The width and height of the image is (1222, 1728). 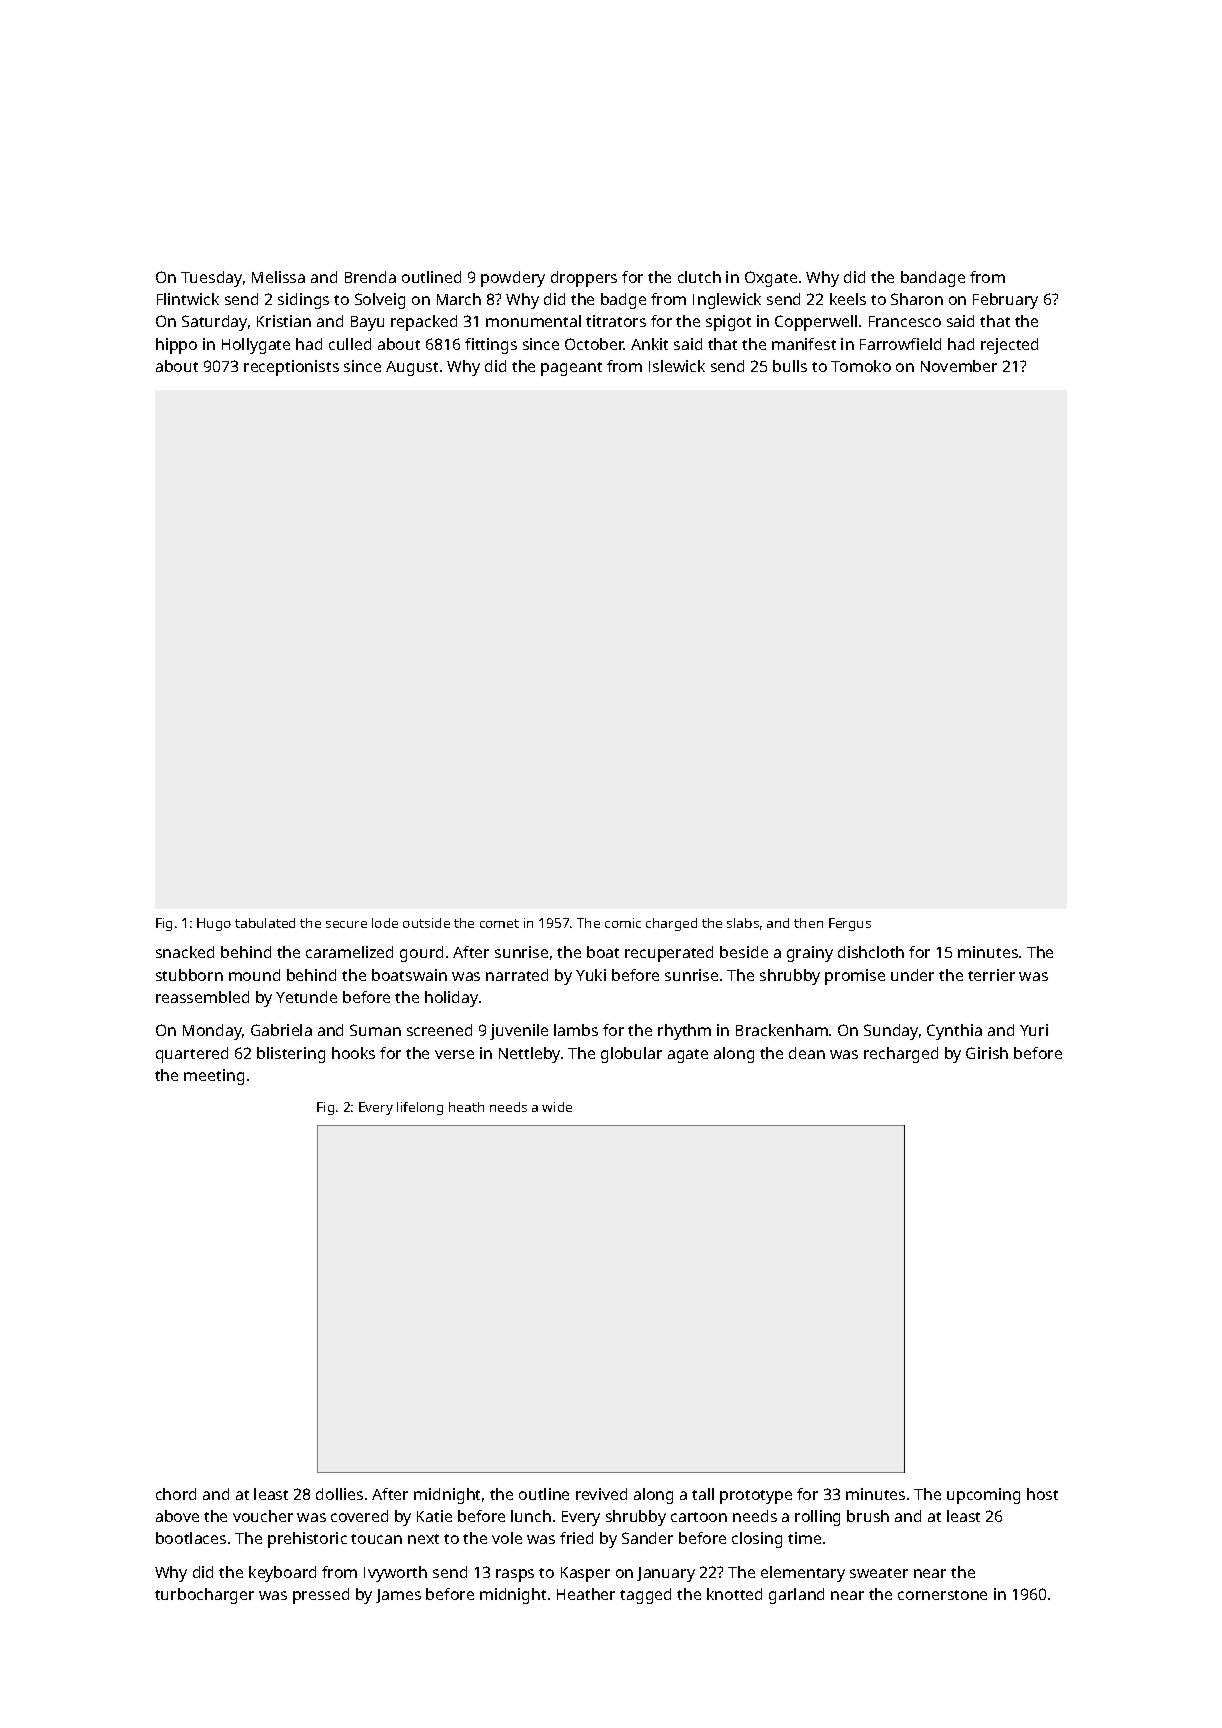 What do you see at coordinates (214, 1077) in the image?
I see `meeting` at bounding box center [214, 1077].
